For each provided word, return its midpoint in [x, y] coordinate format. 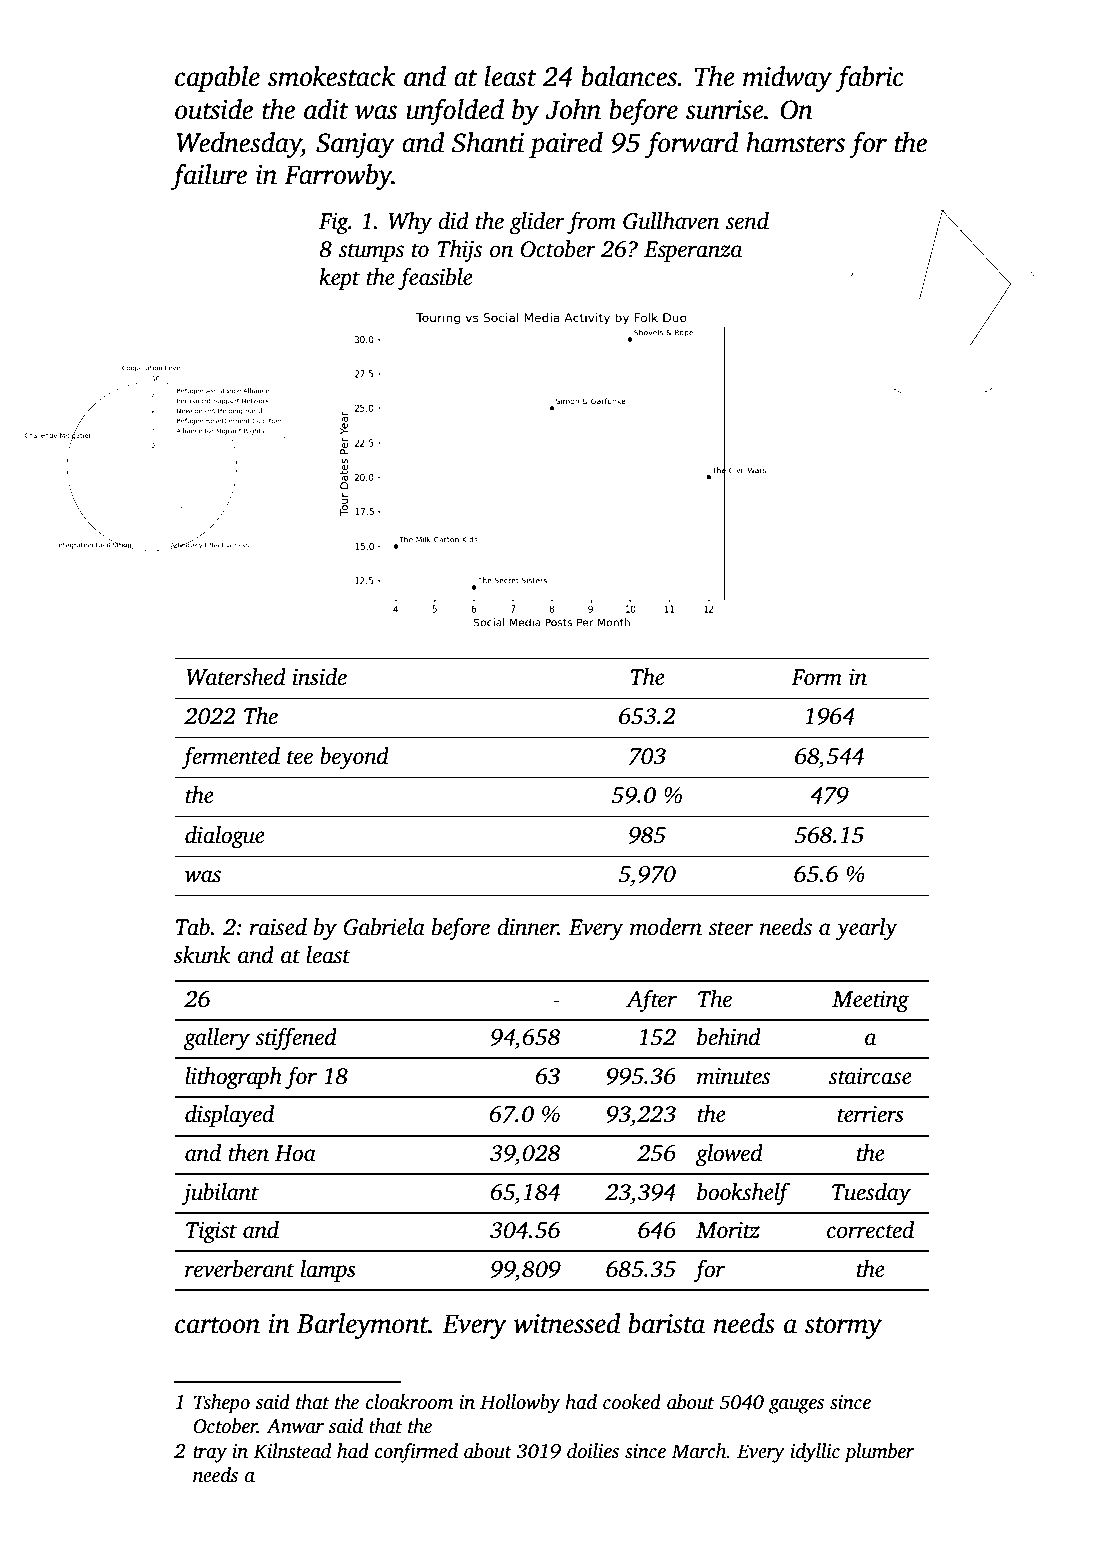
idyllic [815, 1453]
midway [787, 79]
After [651, 1001]
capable [217, 79]
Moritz [728, 1230]
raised [278, 927]
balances [629, 76]
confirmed [416, 1453]
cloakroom [409, 1402]
